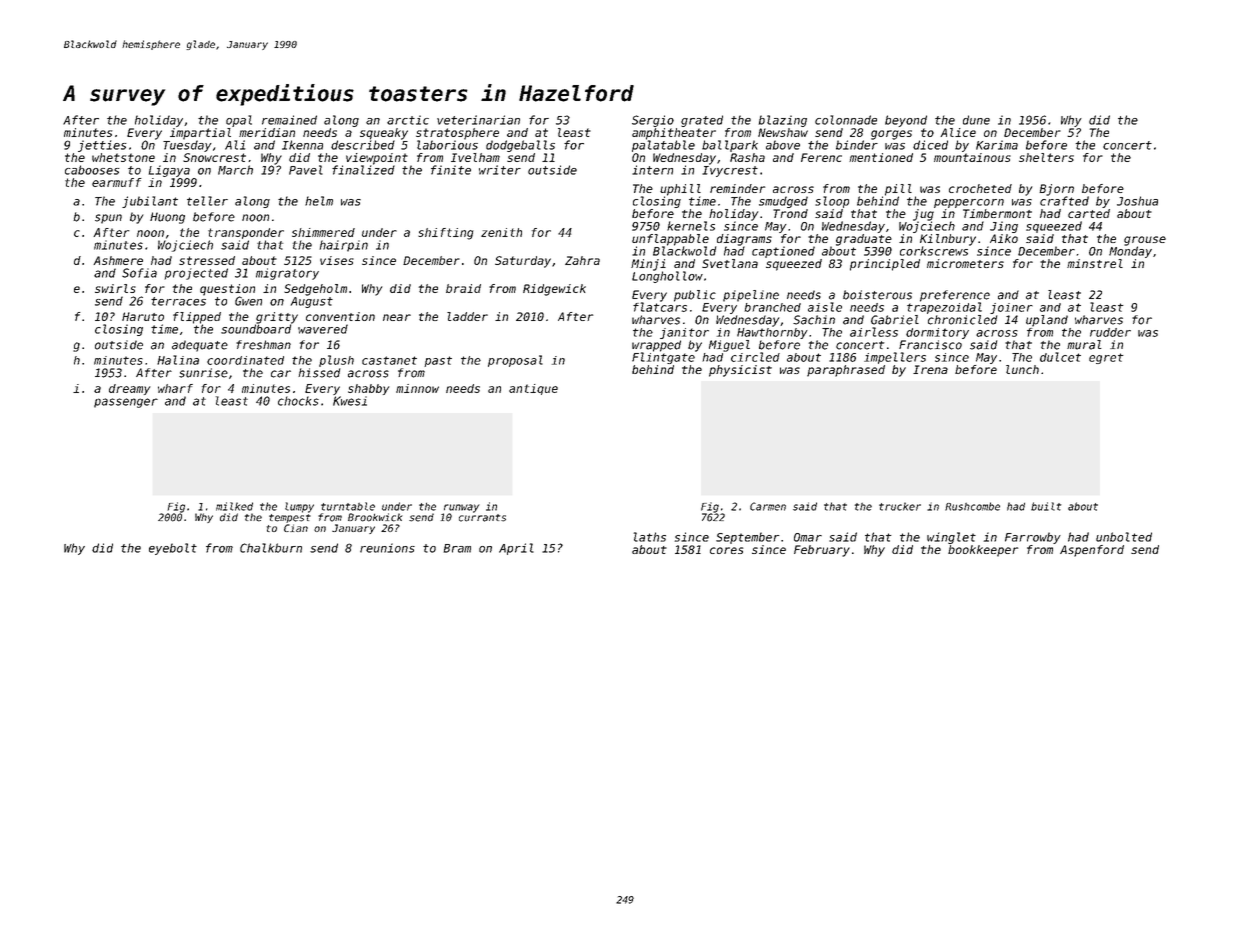  Describe the element at coordinates (173, 549) in the image. I see `eyebolt` at that location.
